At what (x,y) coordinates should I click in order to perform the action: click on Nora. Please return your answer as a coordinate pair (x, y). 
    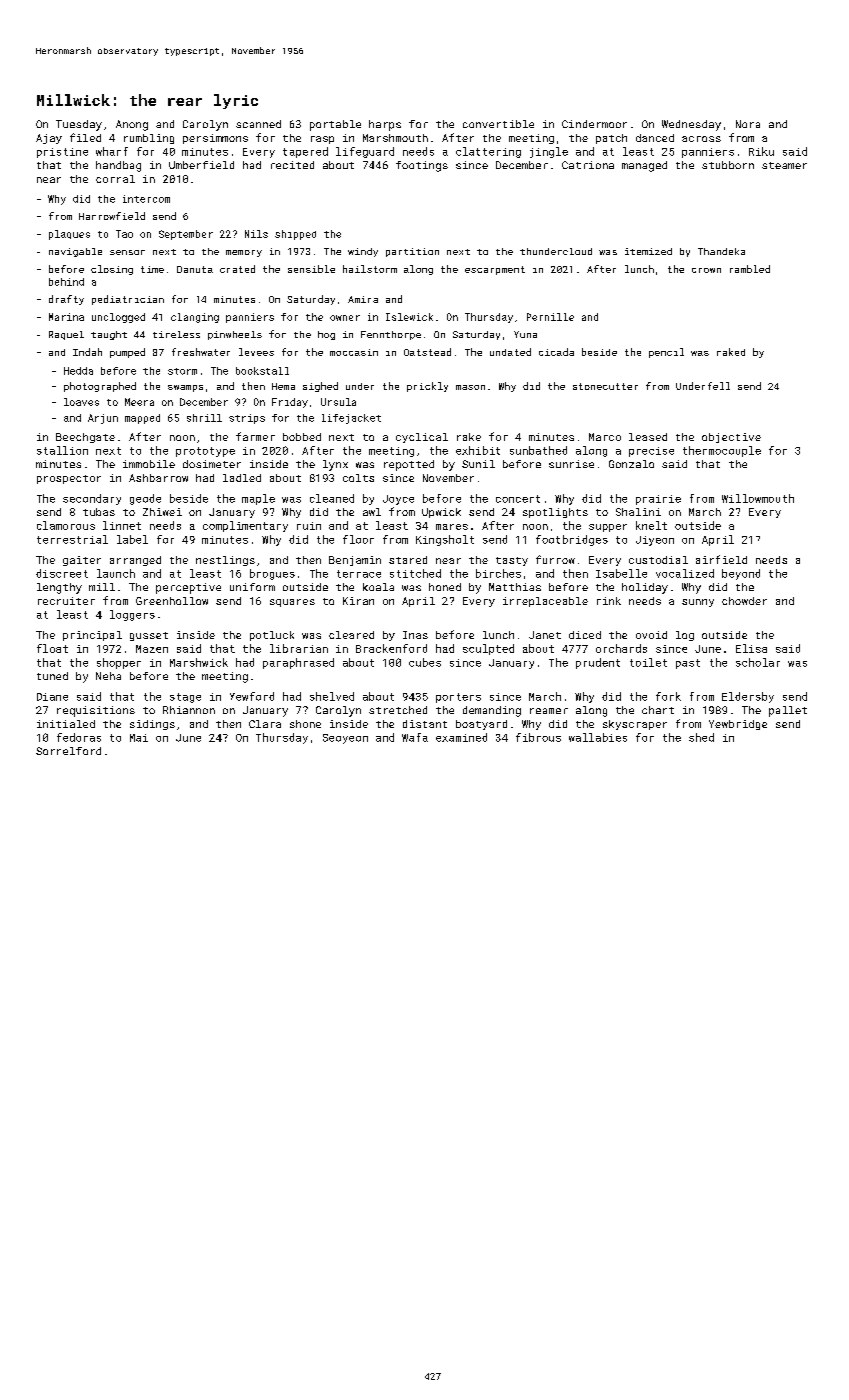
    Looking at the image, I should click on (748, 124).
